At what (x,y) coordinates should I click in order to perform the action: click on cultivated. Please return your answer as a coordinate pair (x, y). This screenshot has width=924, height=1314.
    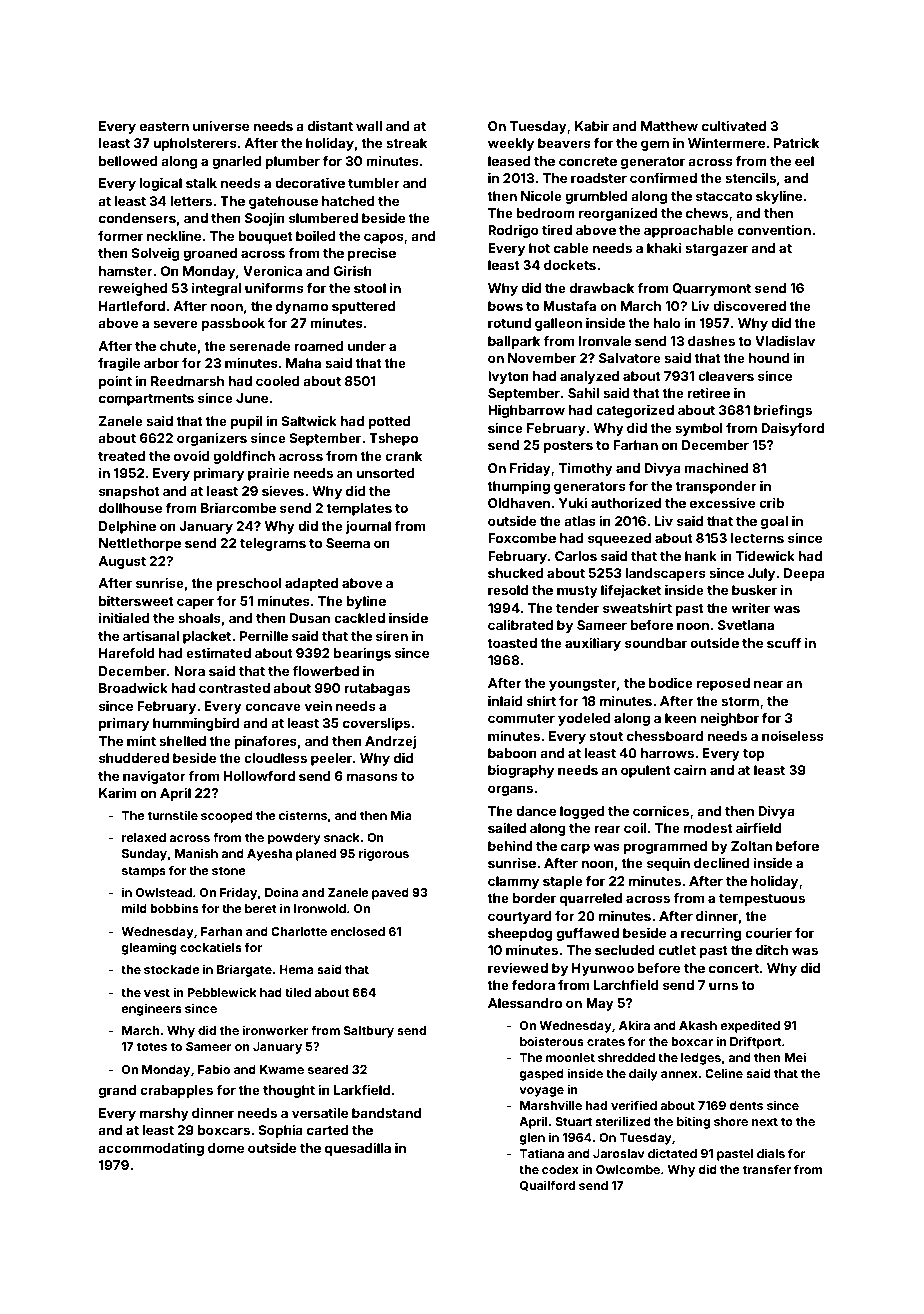
    Looking at the image, I should click on (734, 126).
